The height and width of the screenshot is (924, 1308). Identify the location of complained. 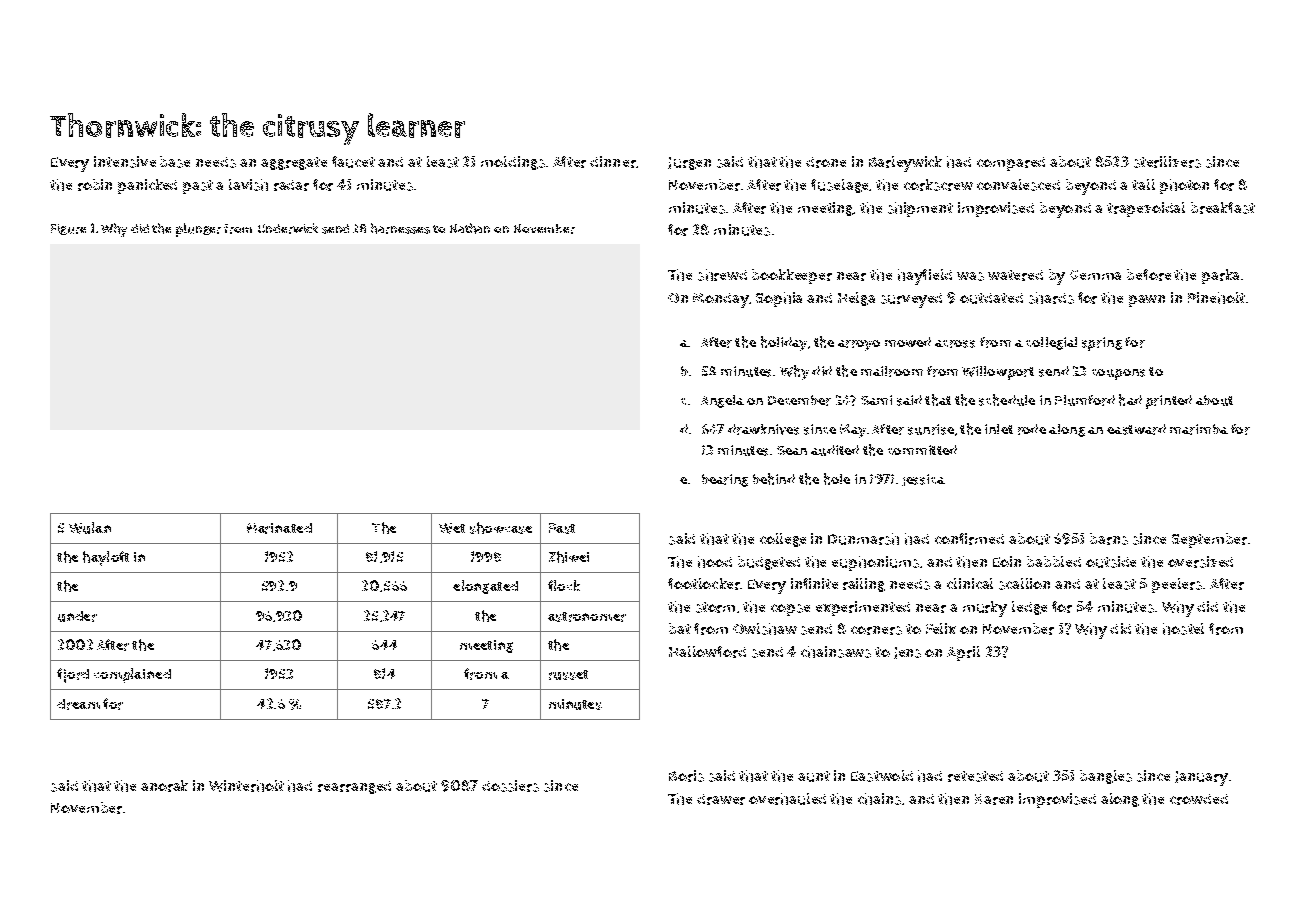
(132, 675).
